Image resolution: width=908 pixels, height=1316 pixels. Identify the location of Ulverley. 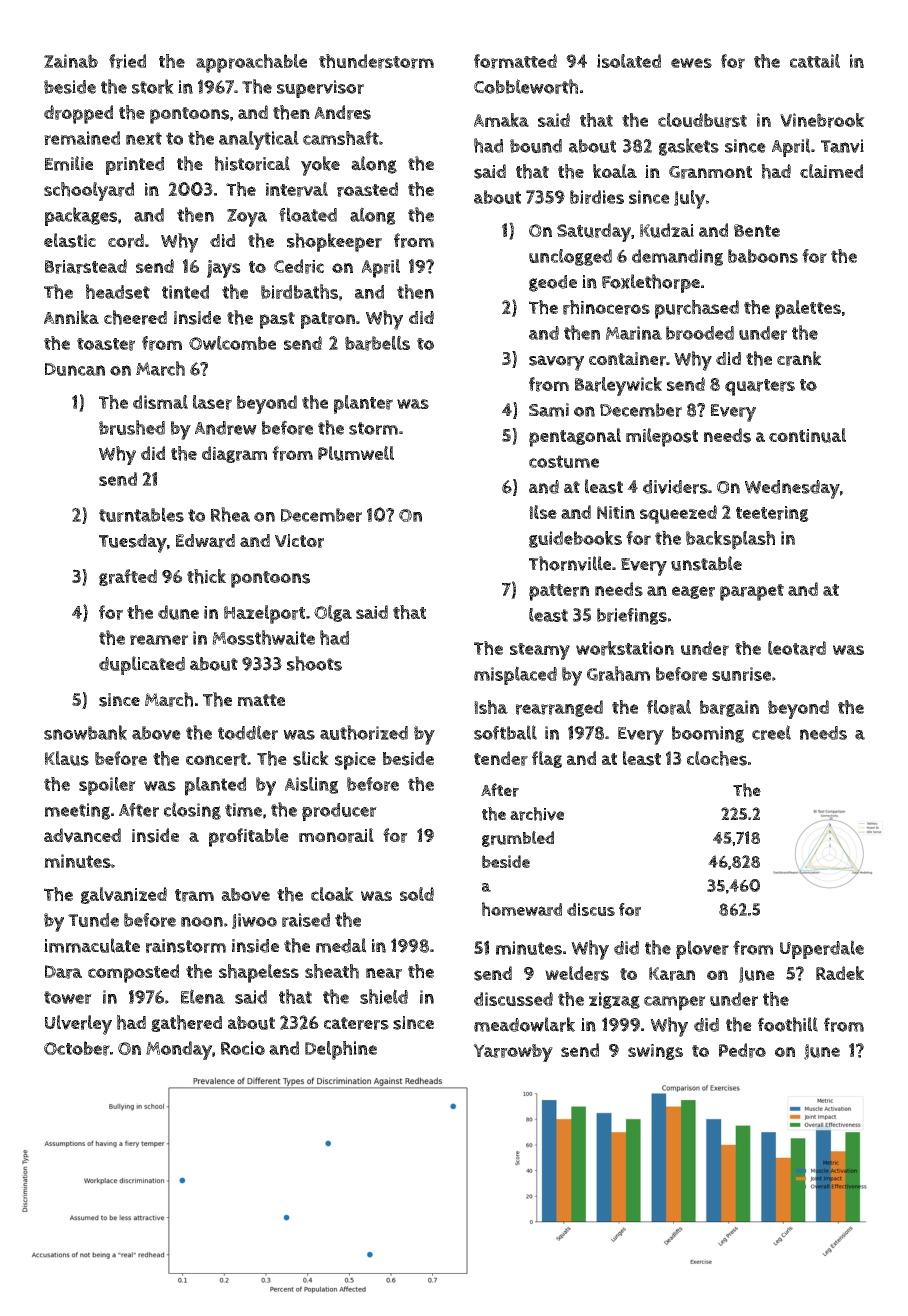
(78, 1025).
